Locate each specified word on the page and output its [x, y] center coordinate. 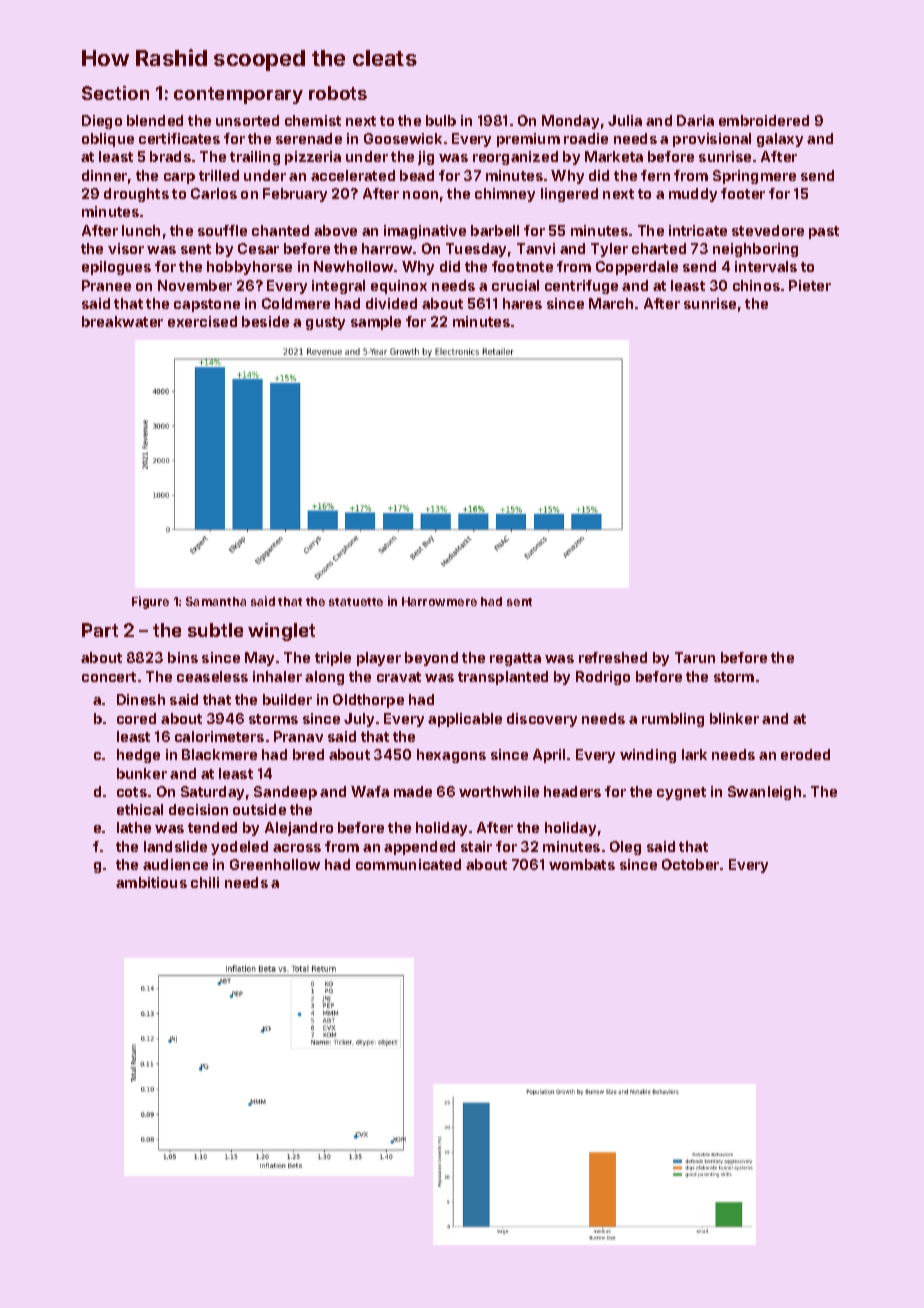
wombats [582, 864]
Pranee [106, 285]
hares [522, 303]
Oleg [625, 848]
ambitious [151, 882]
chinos [756, 285]
